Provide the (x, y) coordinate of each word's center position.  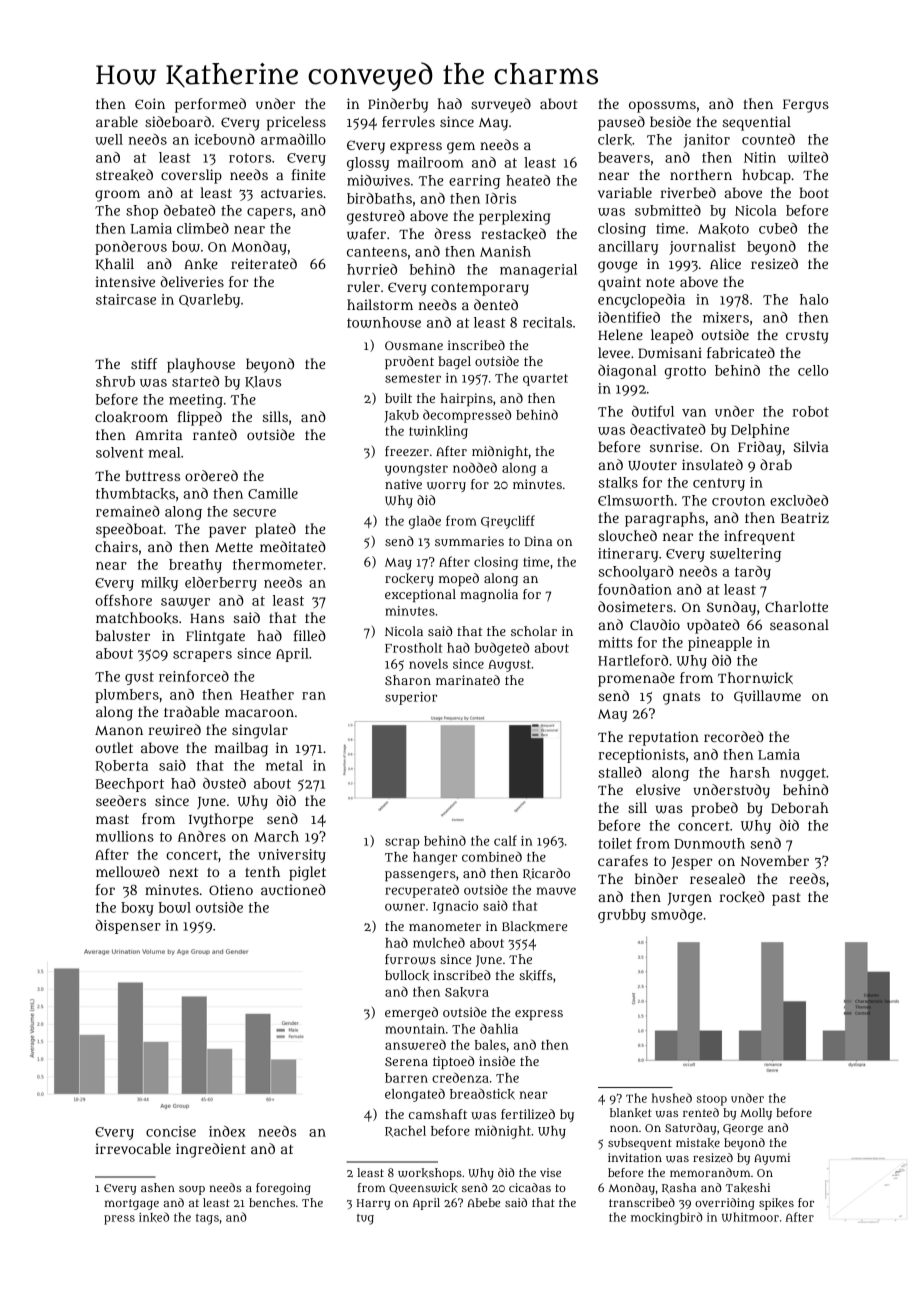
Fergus (806, 106)
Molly (756, 1114)
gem (461, 148)
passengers (420, 876)
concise (171, 1131)
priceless (296, 123)
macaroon (259, 713)
